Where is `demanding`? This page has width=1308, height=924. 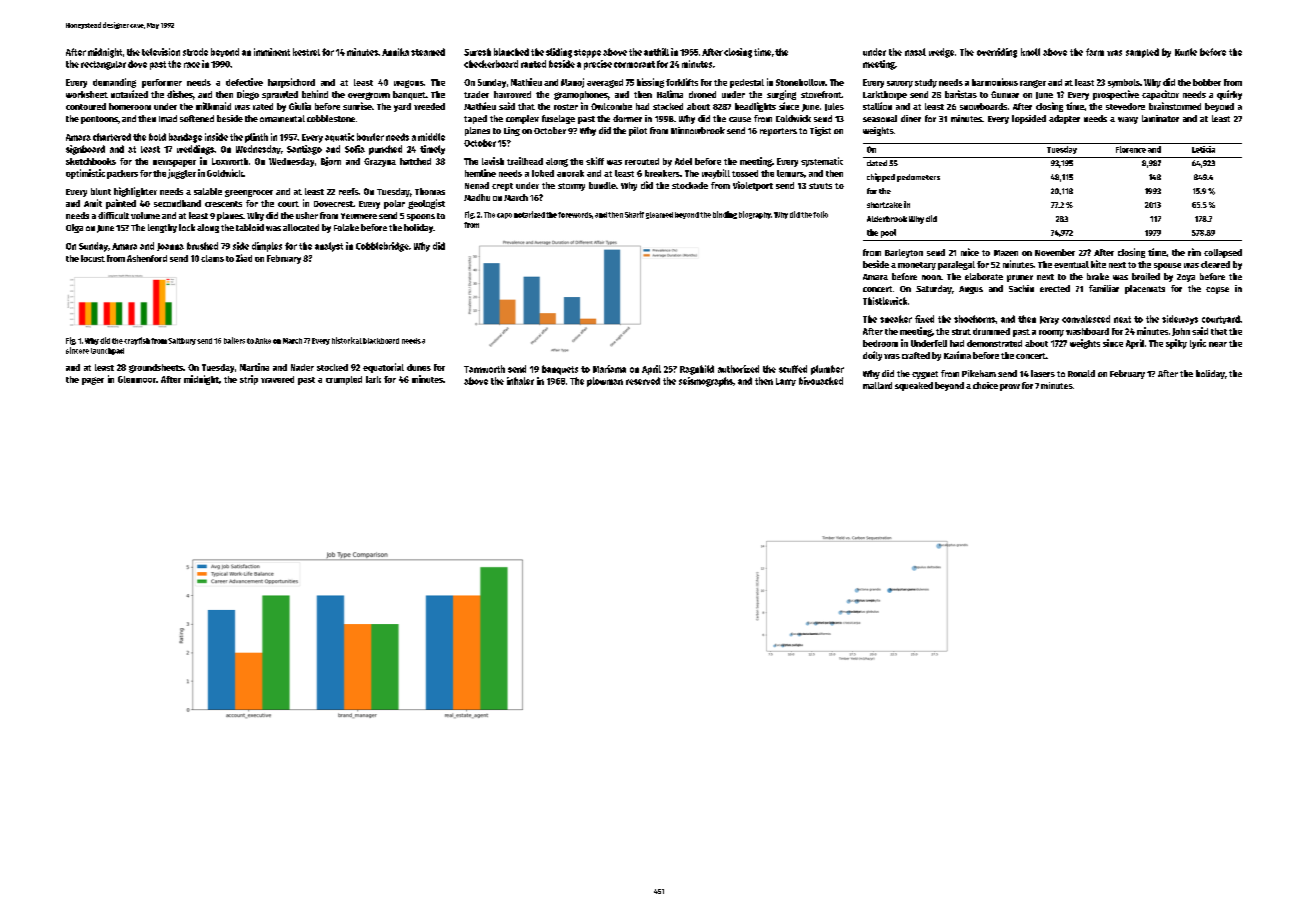
demanding is located at coordinates (114, 83).
